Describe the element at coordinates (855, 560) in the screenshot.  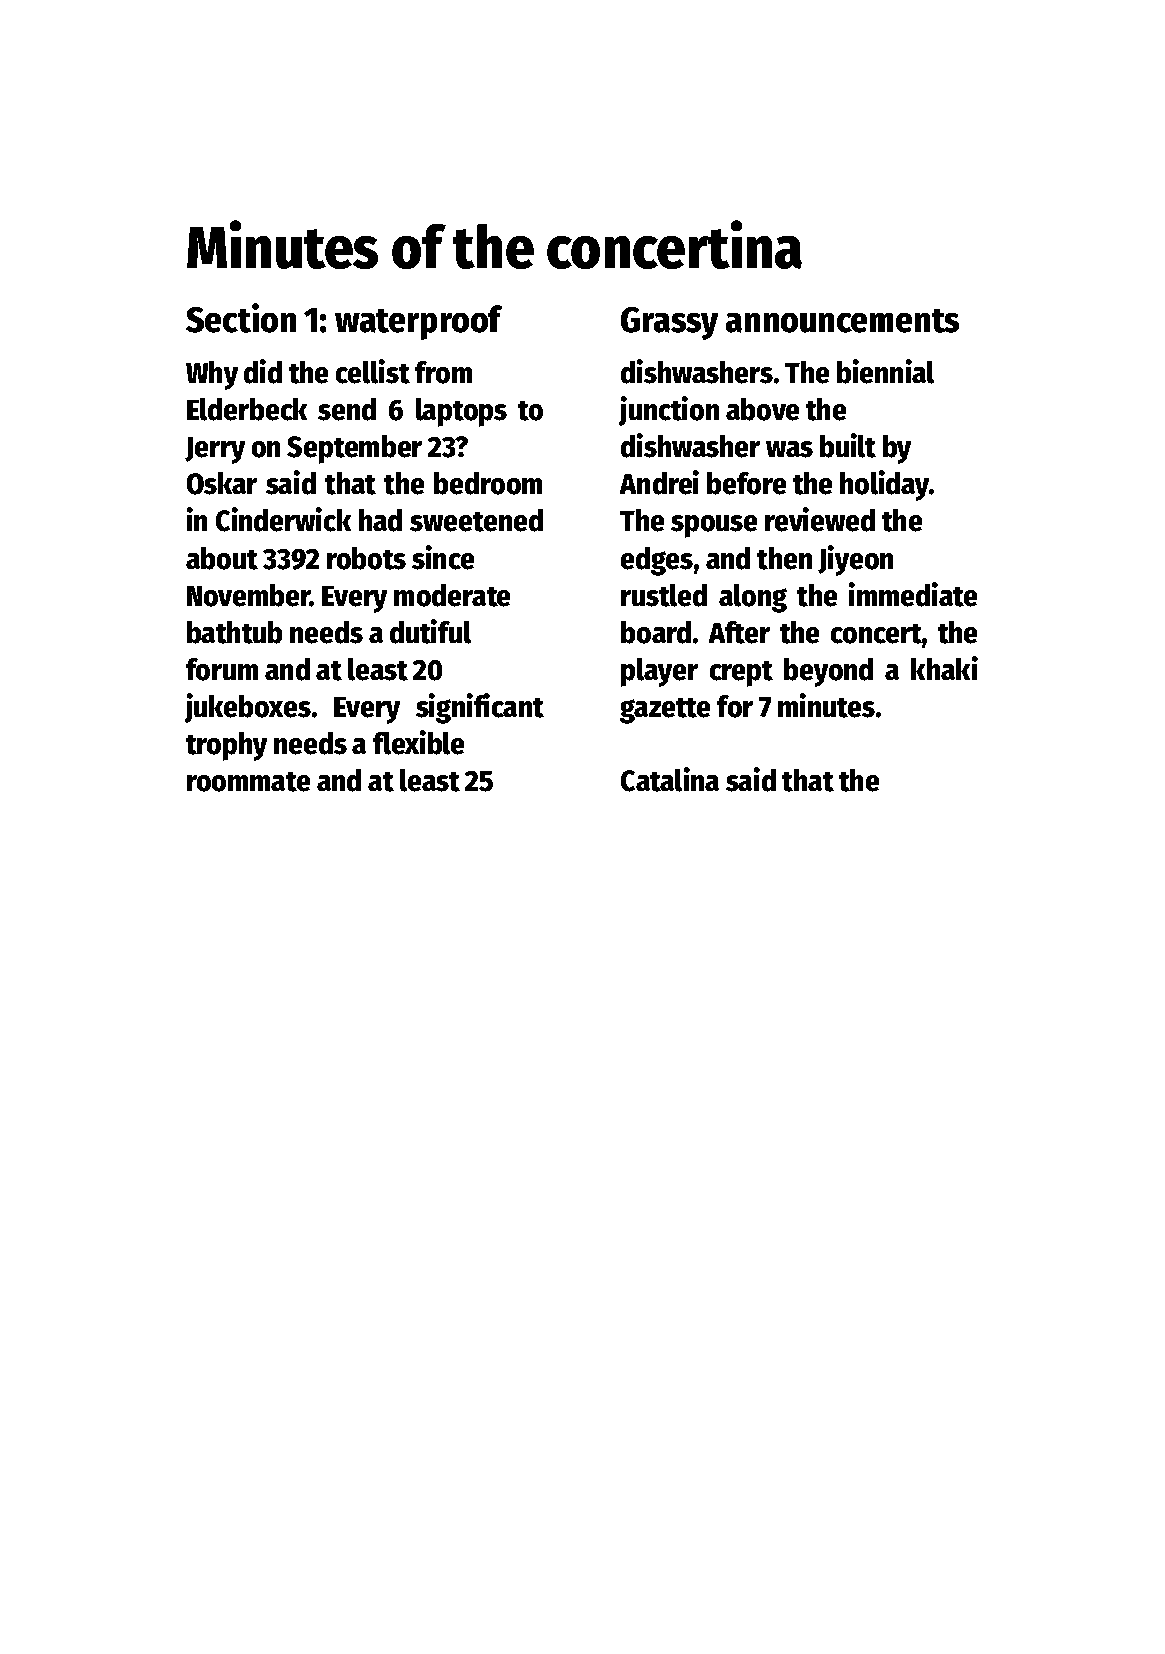
I see `Jiyeon` at that location.
